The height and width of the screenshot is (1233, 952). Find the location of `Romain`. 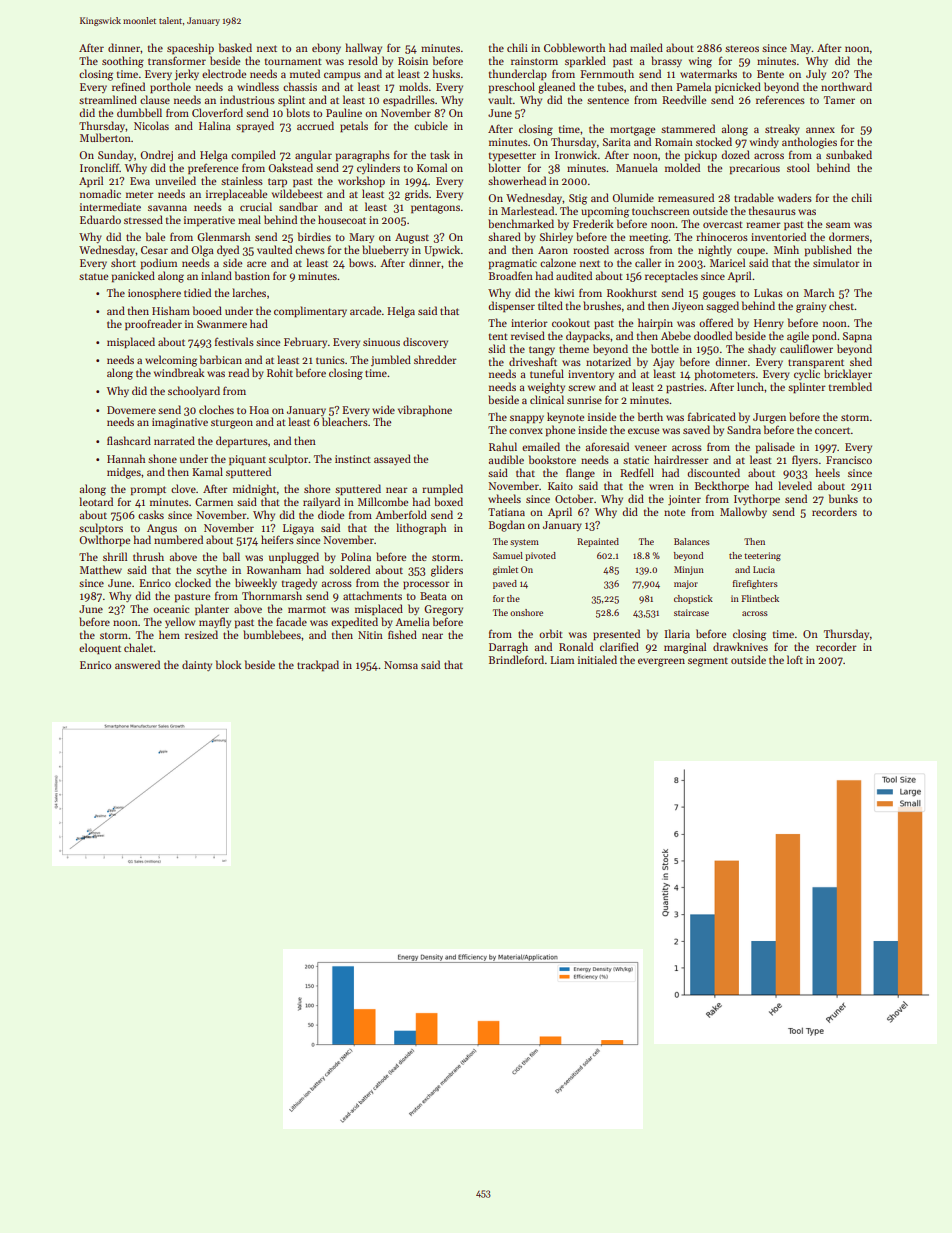

Romain is located at coordinates (674, 142).
